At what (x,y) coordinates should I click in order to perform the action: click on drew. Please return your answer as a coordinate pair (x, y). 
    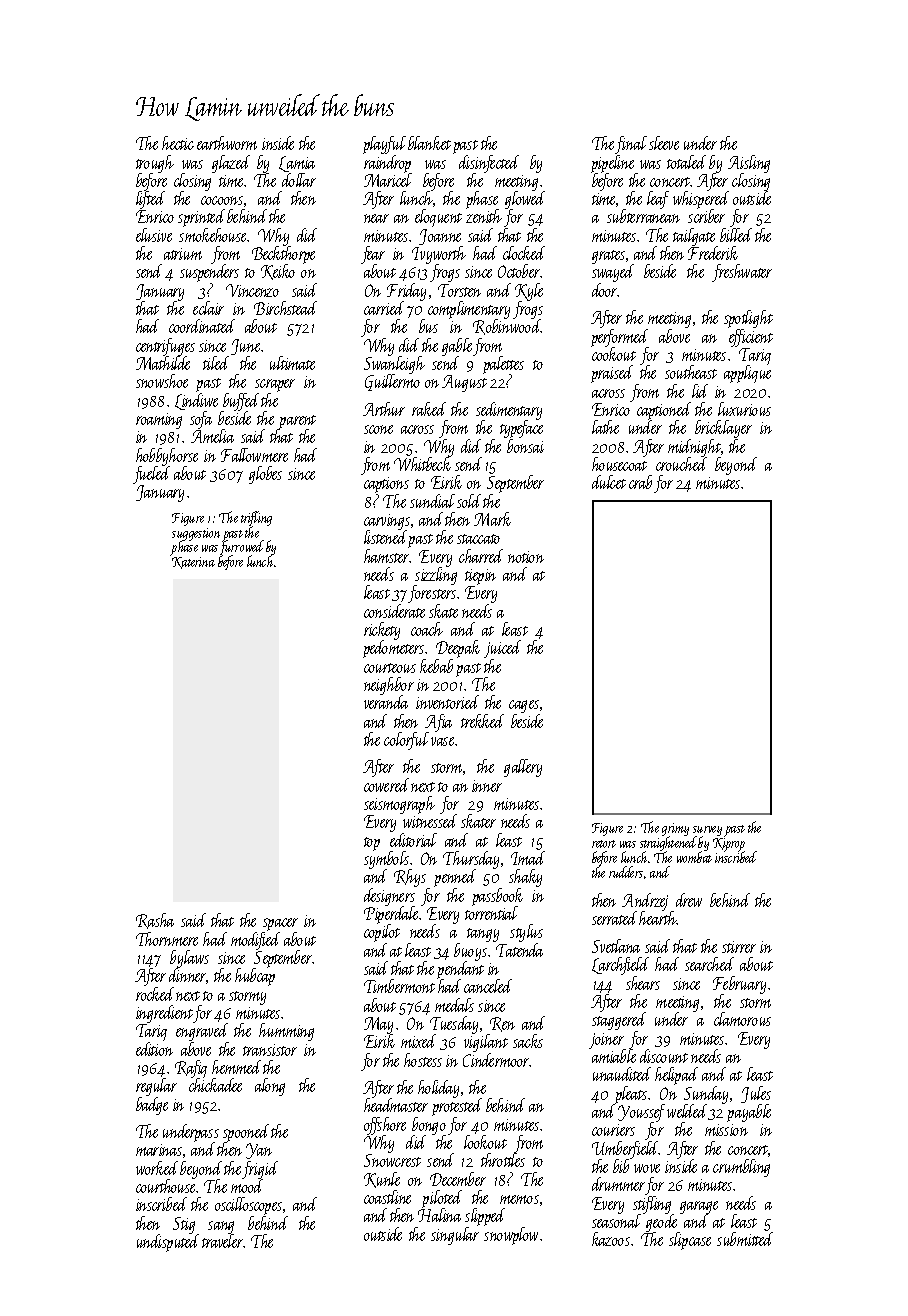
    Looking at the image, I should click on (689, 900).
